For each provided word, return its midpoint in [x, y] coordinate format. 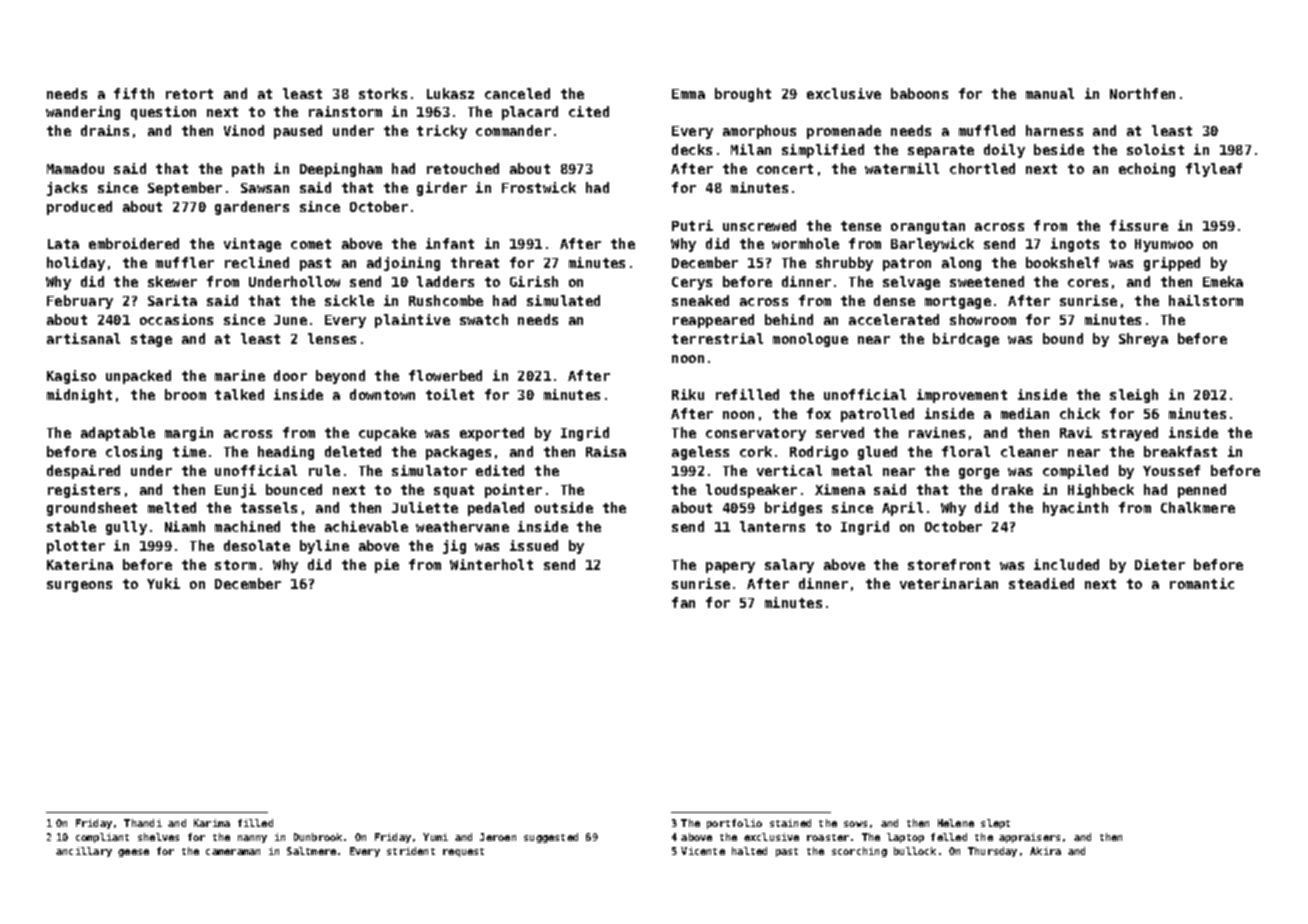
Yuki [163, 583]
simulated [563, 300]
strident [411, 851]
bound [1063, 338]
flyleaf [1214, 170]
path [248, 170]
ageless [700, 453]
